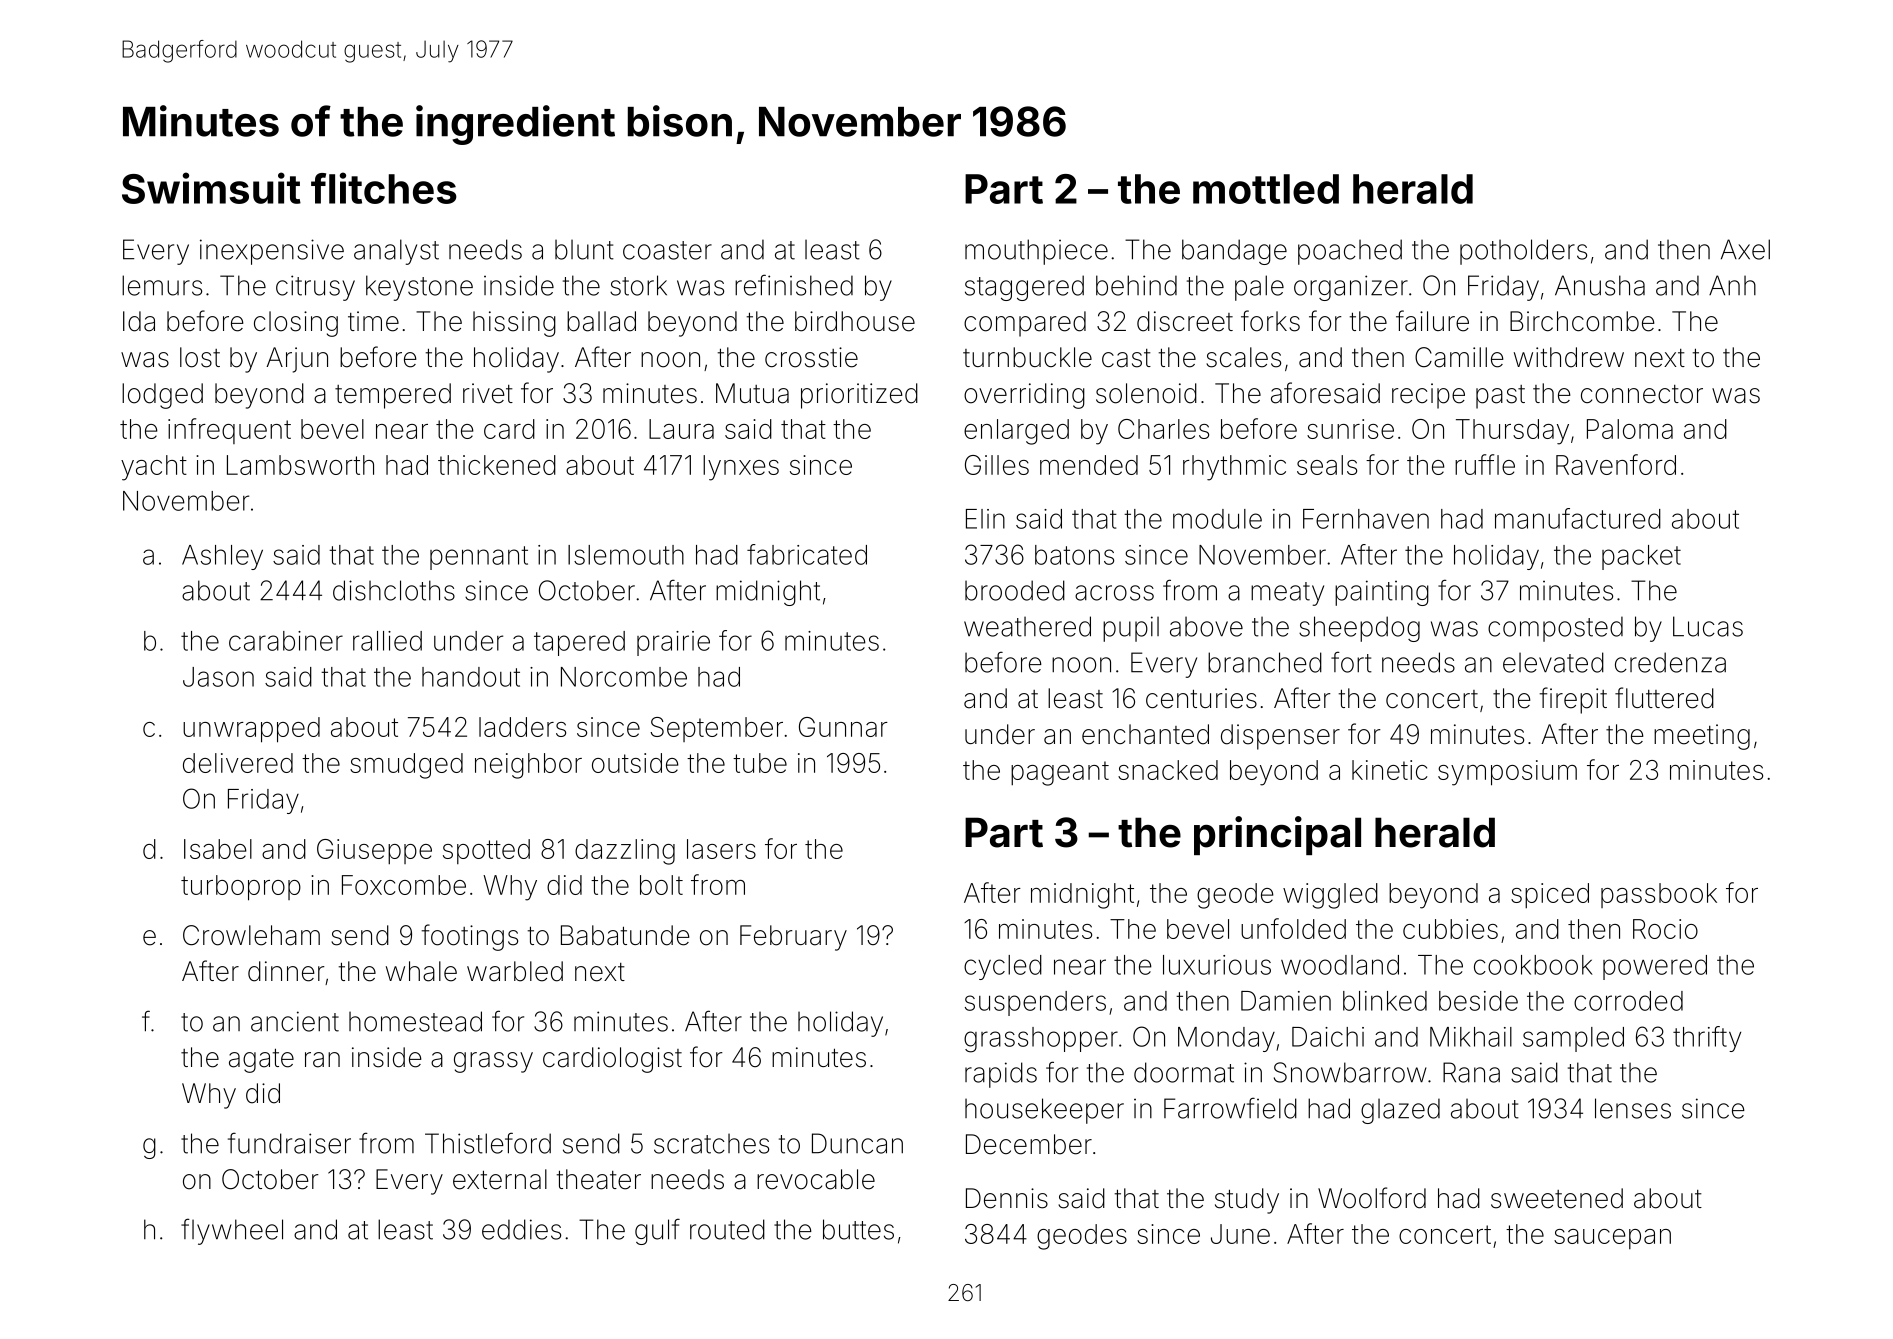 The width and height of the image is (1893, 1339). I want to click on packet, so click(1641, 557).
